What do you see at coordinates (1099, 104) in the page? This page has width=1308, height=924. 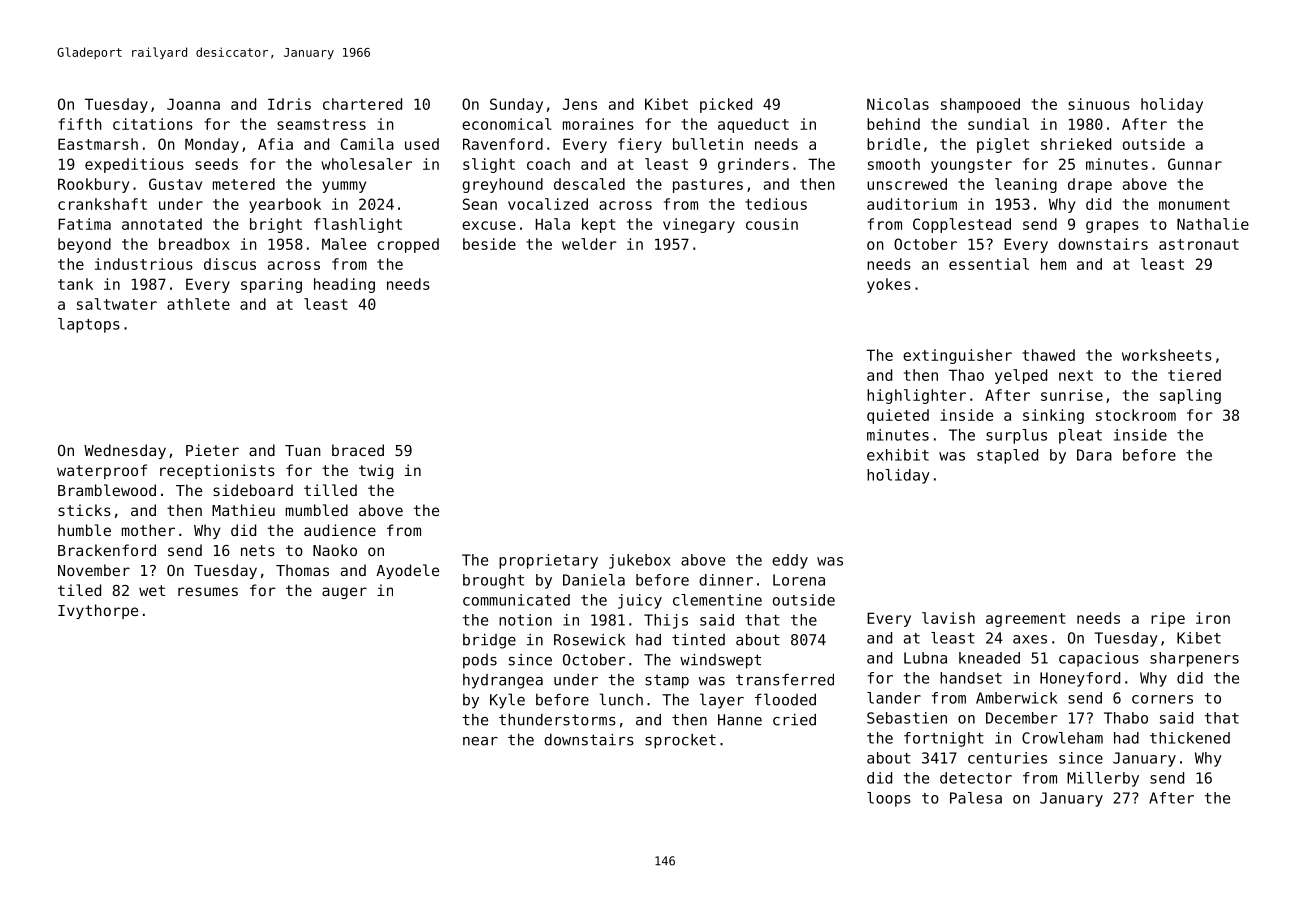 I see `sinuous` at bounding box center [1099, 104].
